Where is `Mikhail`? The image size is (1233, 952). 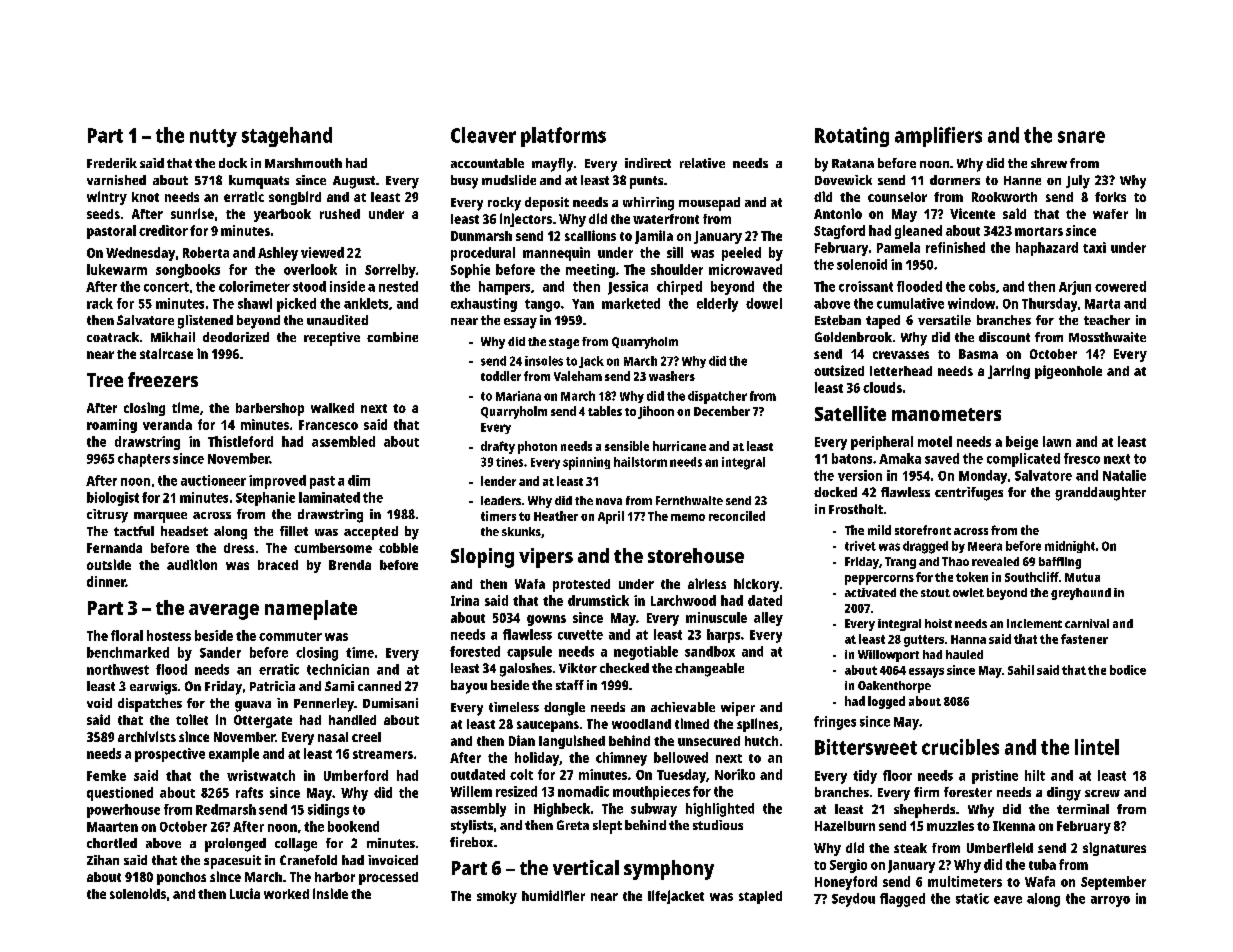
Mikhail is located at coordinates (173, 337).
